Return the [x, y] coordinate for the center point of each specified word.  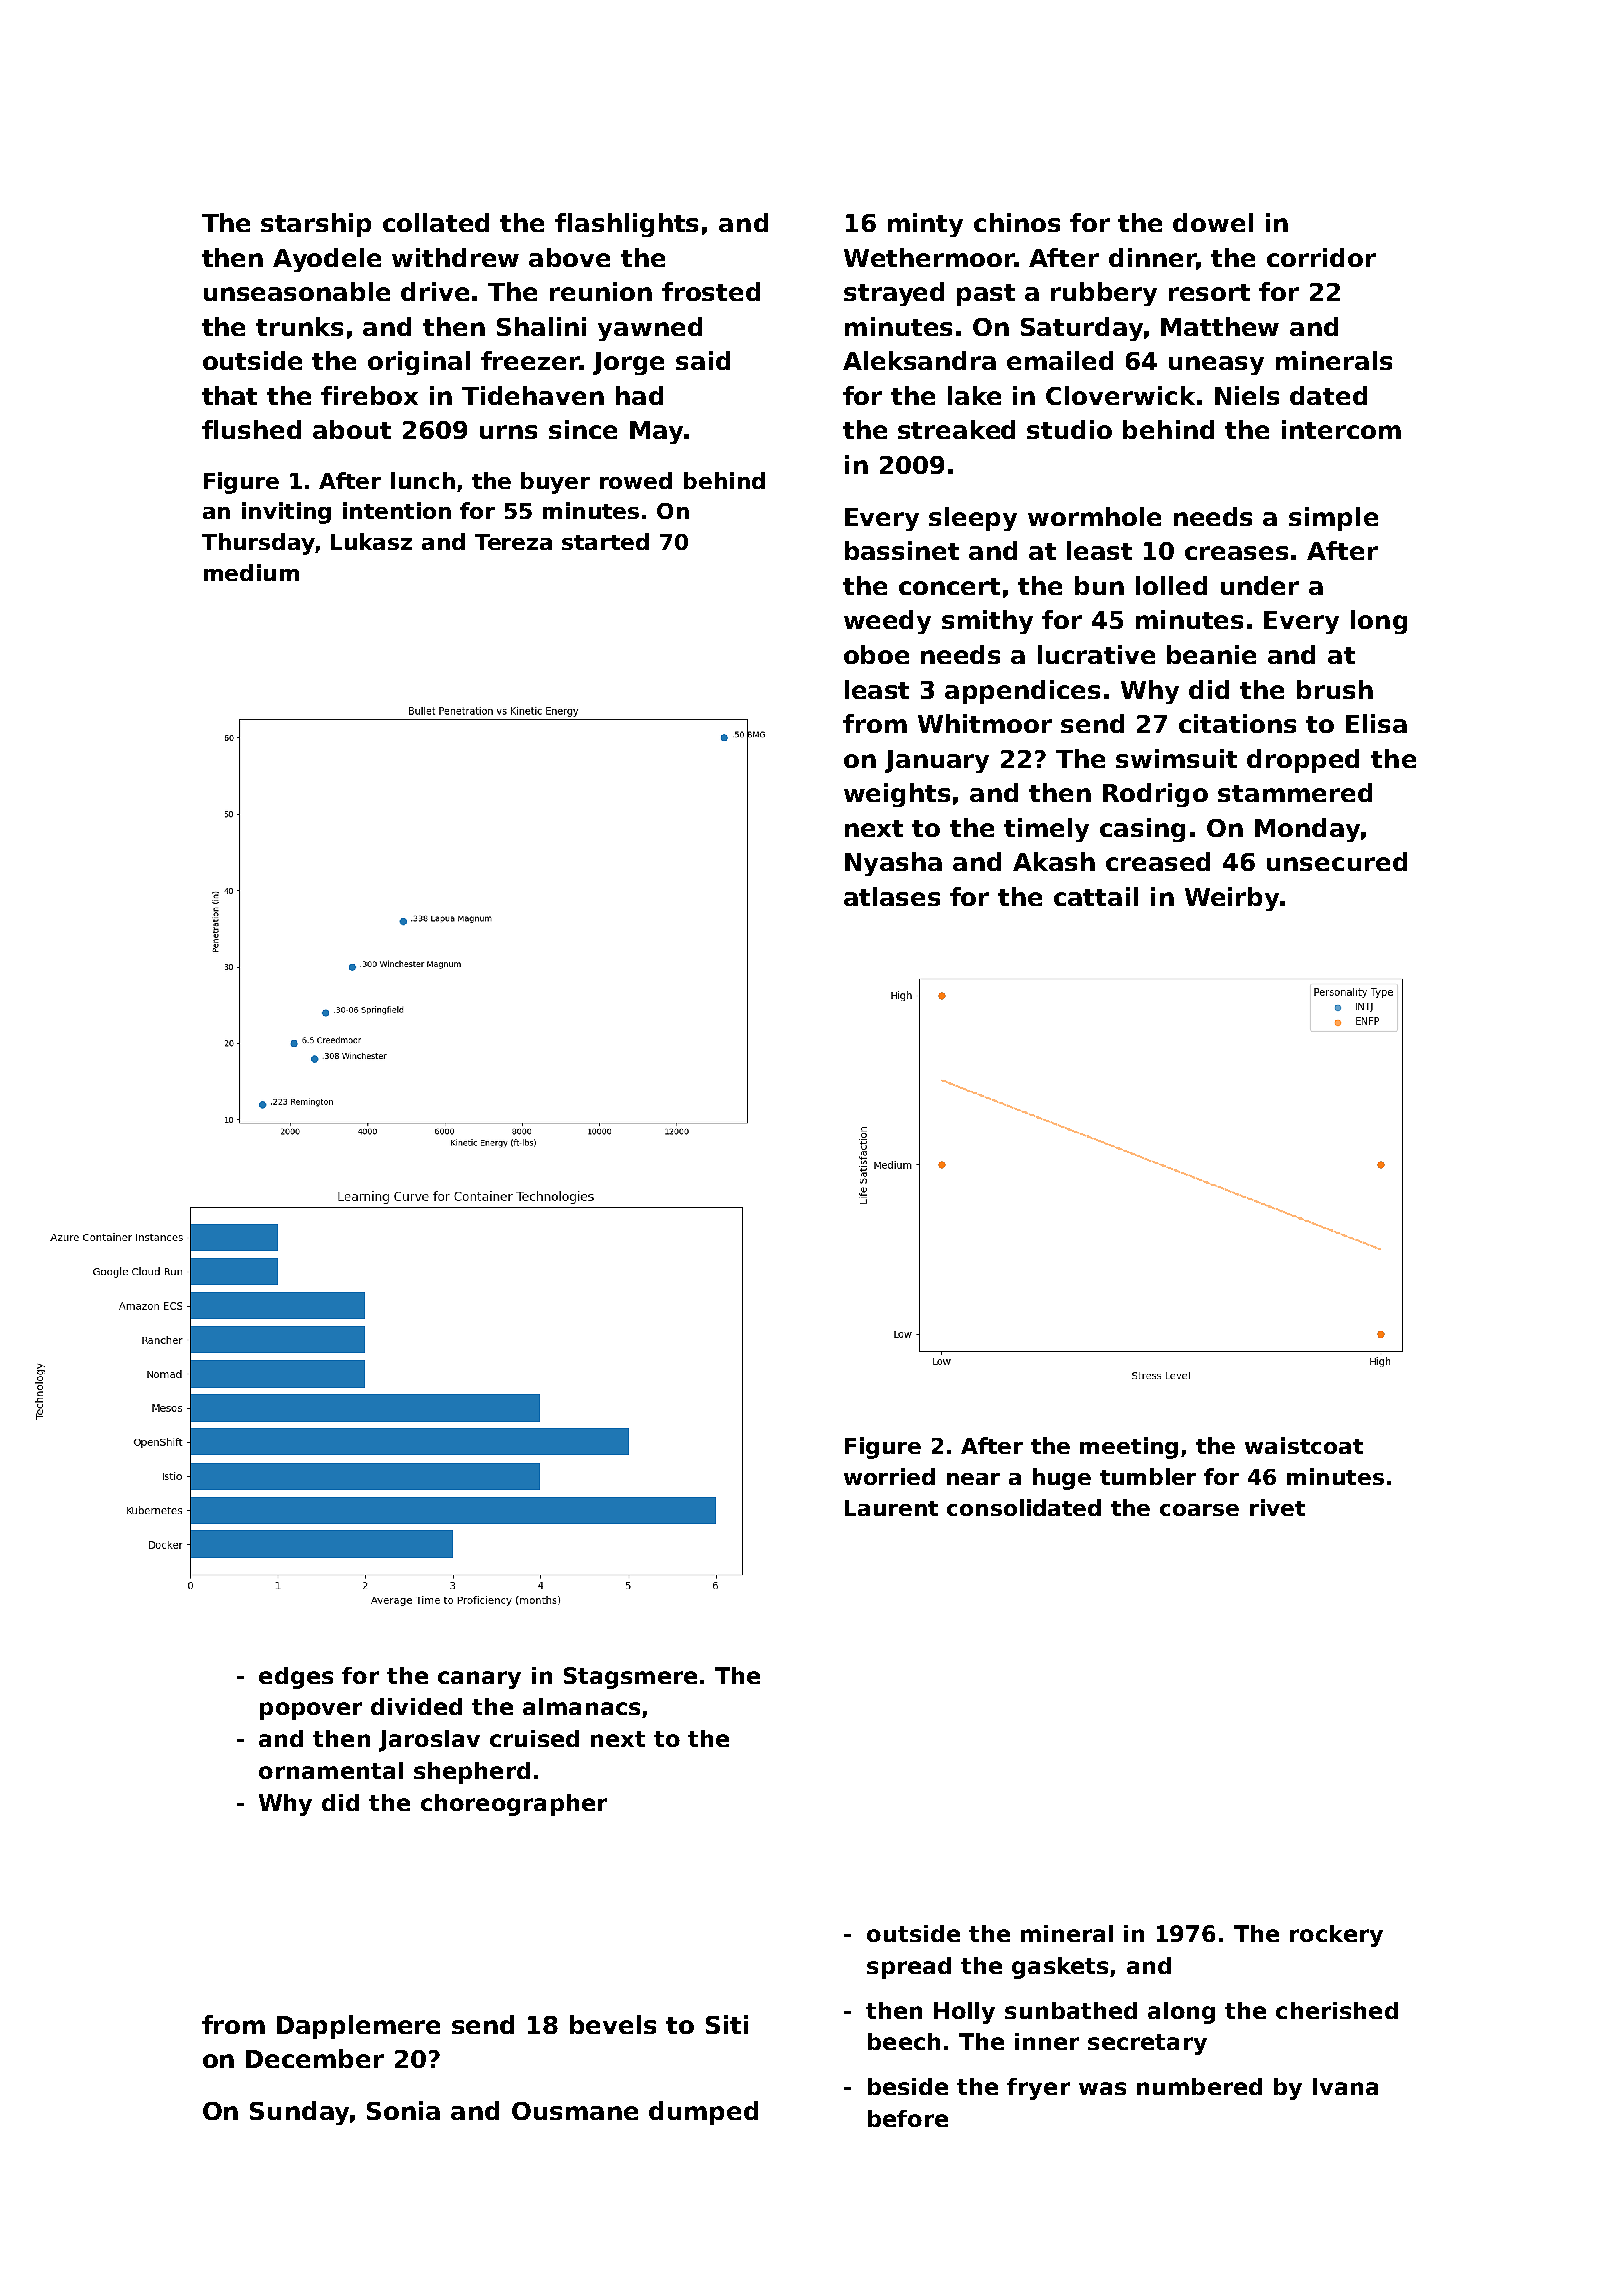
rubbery [1104, 294]
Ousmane [575, 2111]
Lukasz [371, 541]
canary [479, 1680]
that [229, 395]
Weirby [1232, 899]
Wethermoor [929, 257]
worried [889, 1476]
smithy [987, 622]
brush [1335, 689]
